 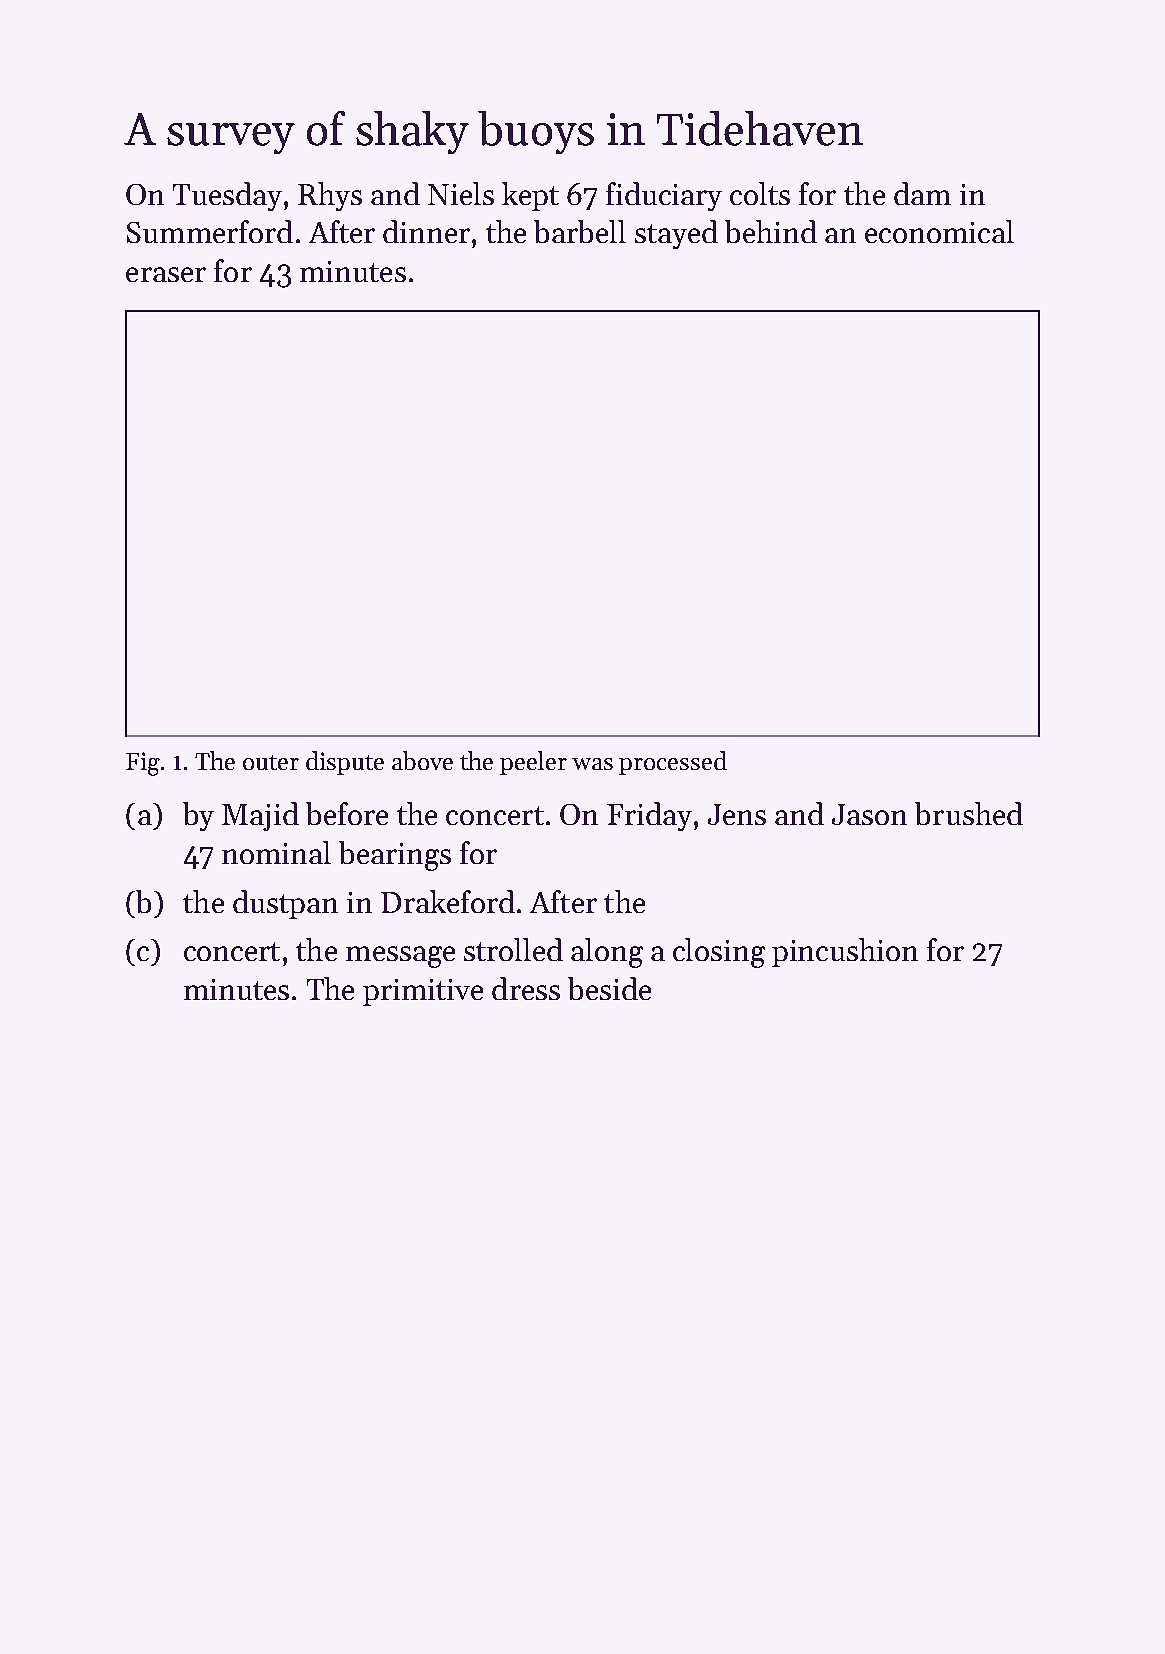 I want to click on dam, so click(x=922, y=193).
